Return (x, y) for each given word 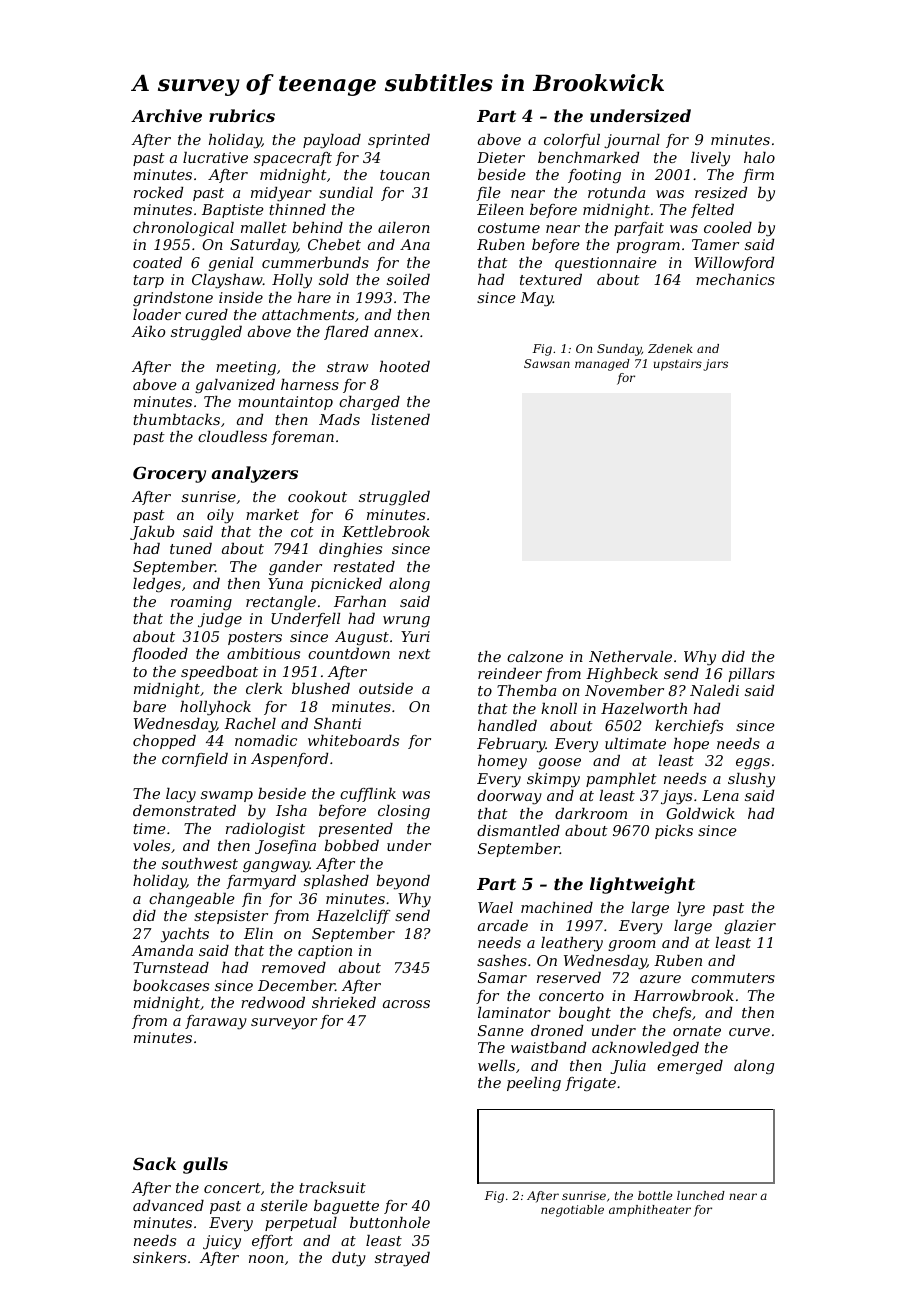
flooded (160, 655)
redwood (273, 1002)
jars (715, 365)
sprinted (399, 141)
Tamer (715, 244)
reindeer (510, 673)
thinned (297, 209)
